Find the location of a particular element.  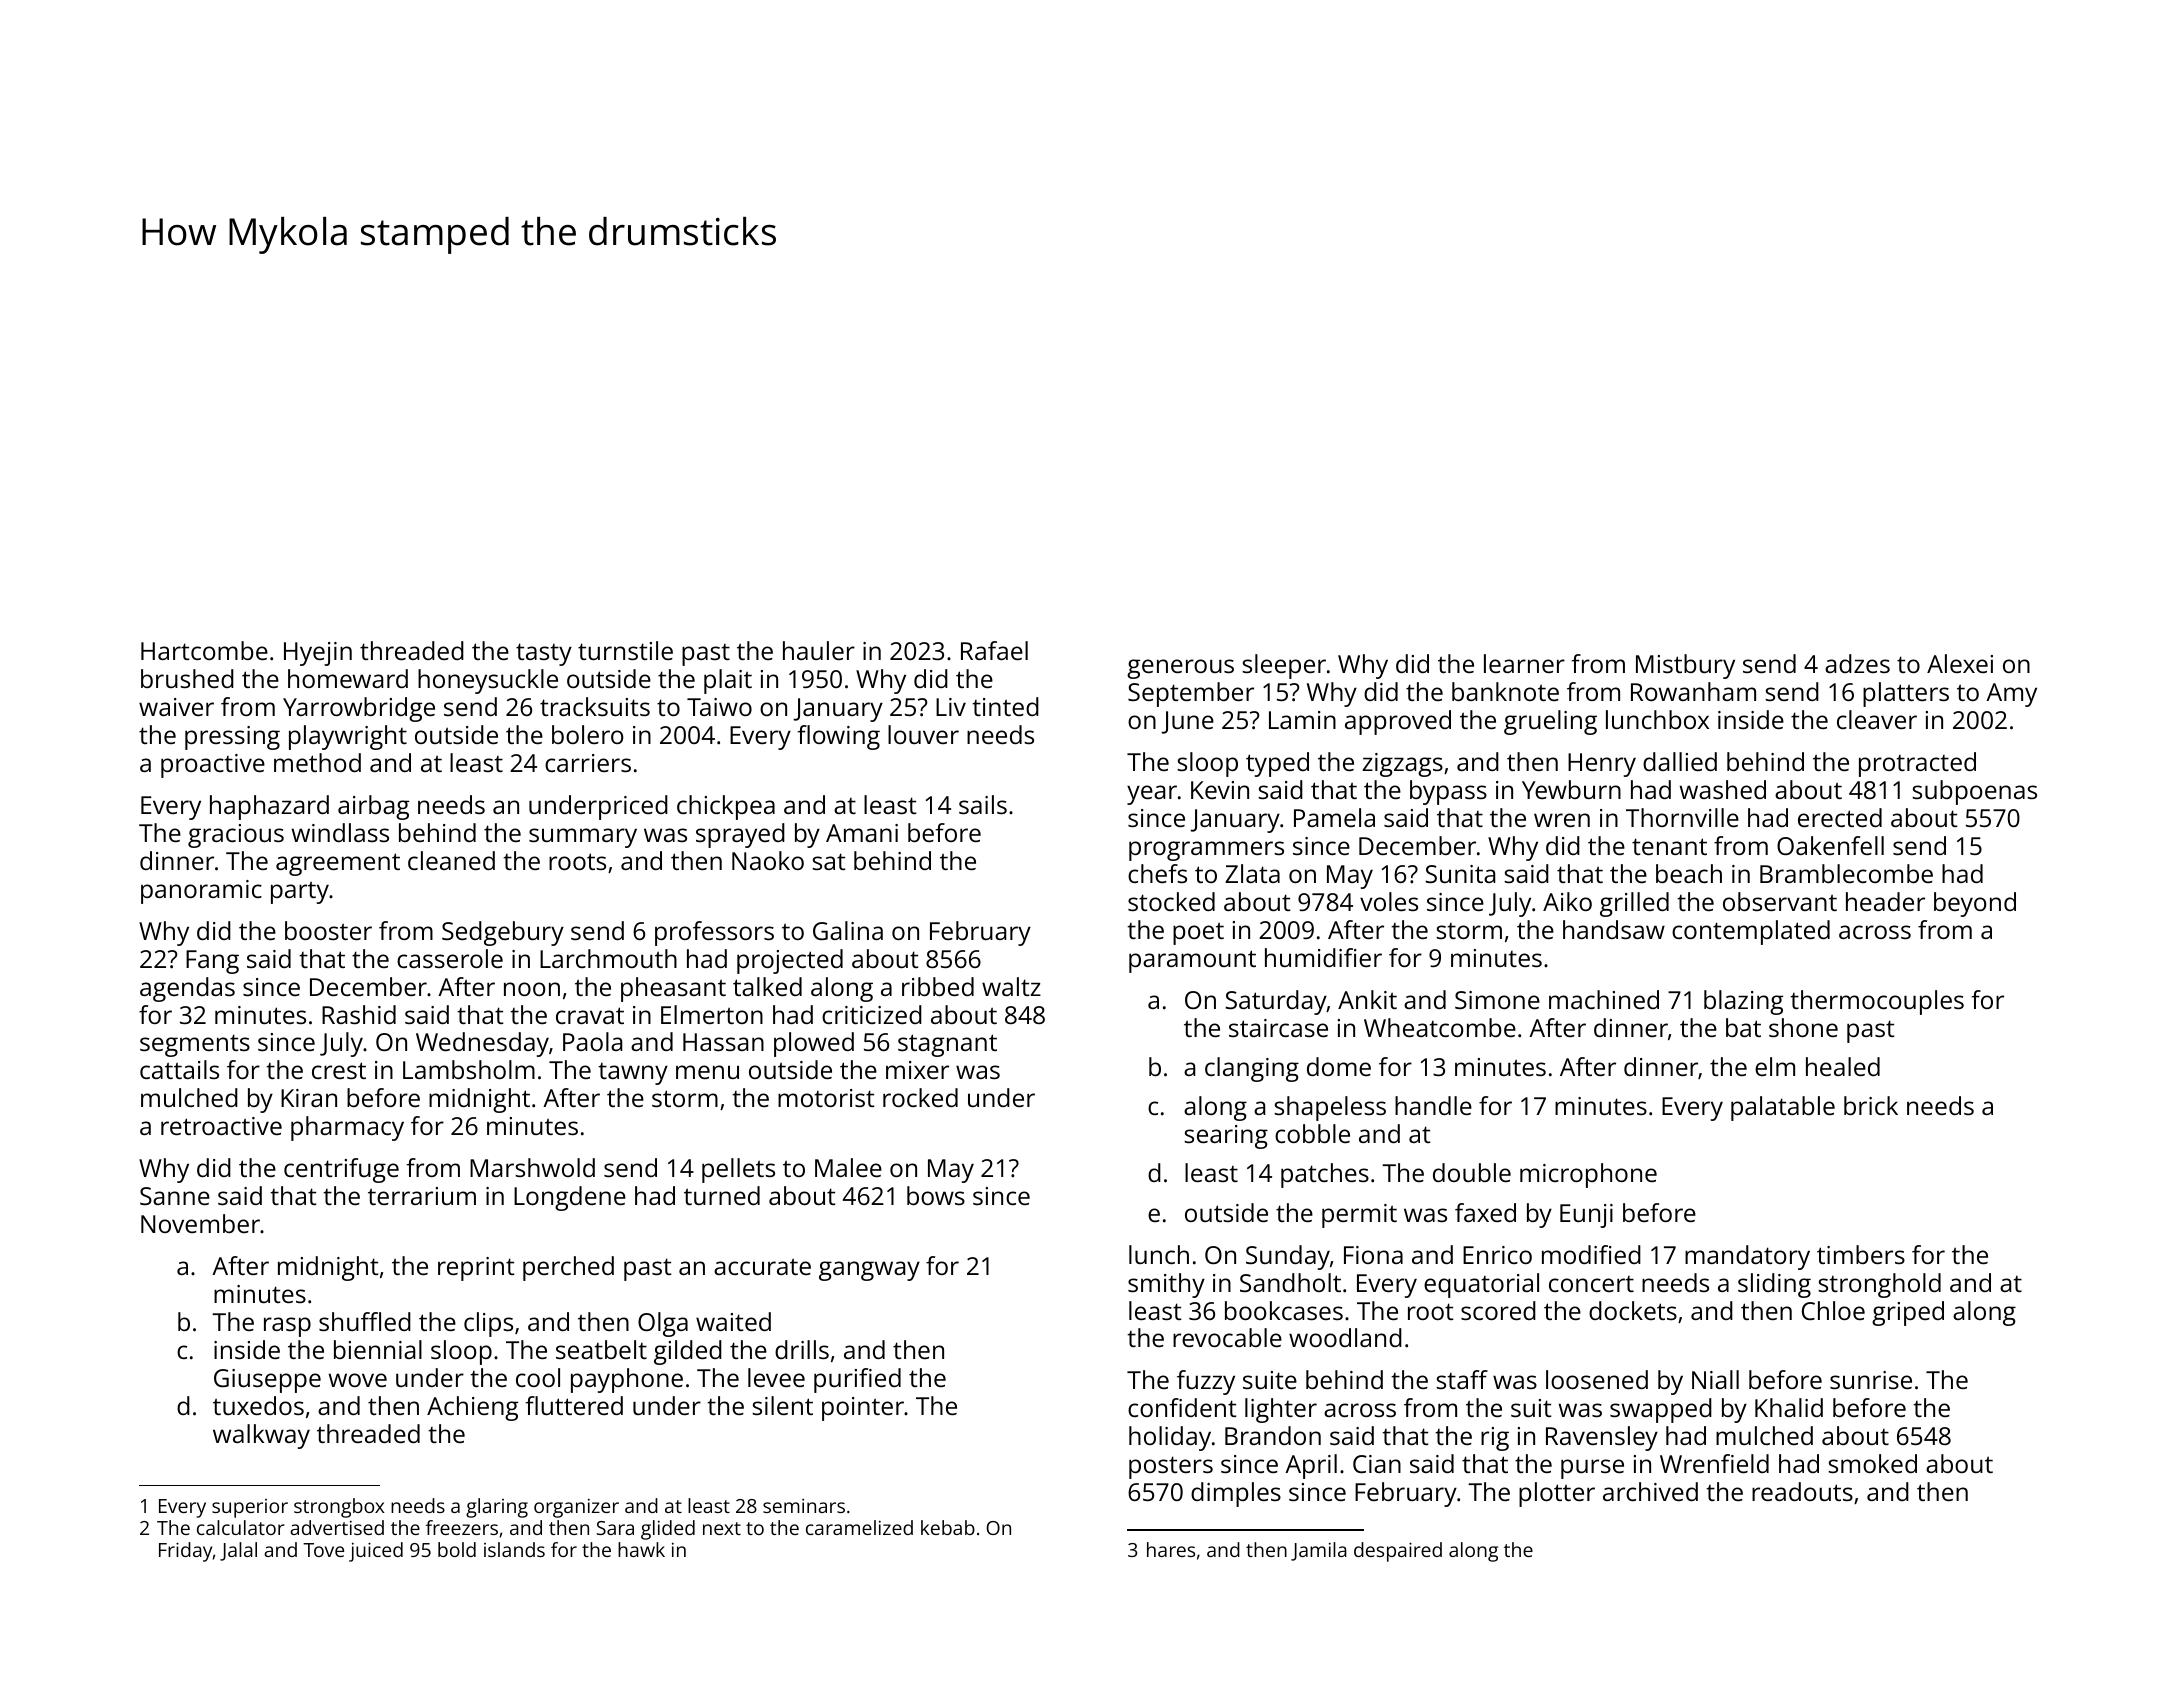

Achieng is located at coordinates (472, 1408).
